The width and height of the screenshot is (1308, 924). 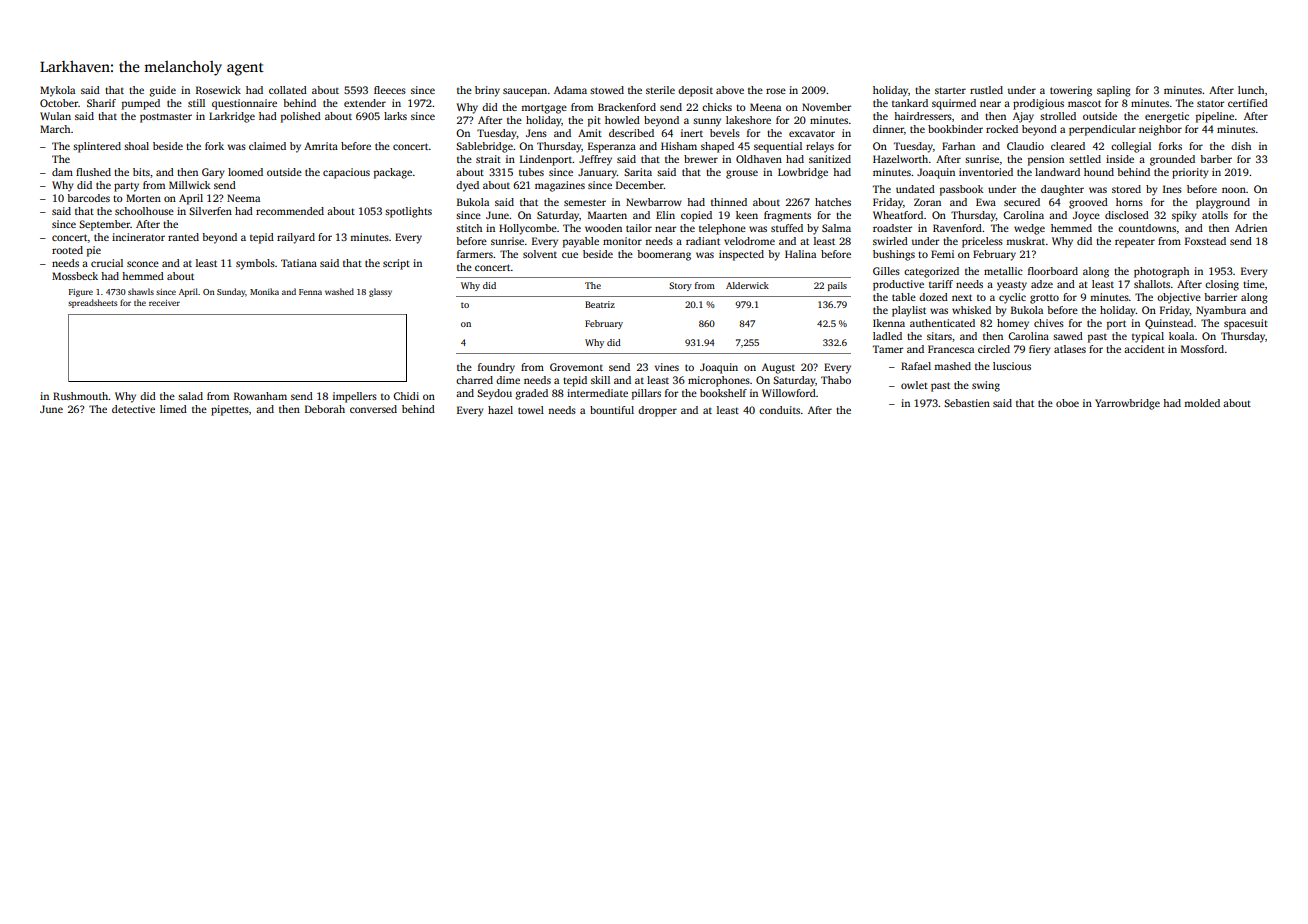 What do you see at coordinates (133, 409) in the screenshot?
I see `detective` at bounding box center [133, 409].
